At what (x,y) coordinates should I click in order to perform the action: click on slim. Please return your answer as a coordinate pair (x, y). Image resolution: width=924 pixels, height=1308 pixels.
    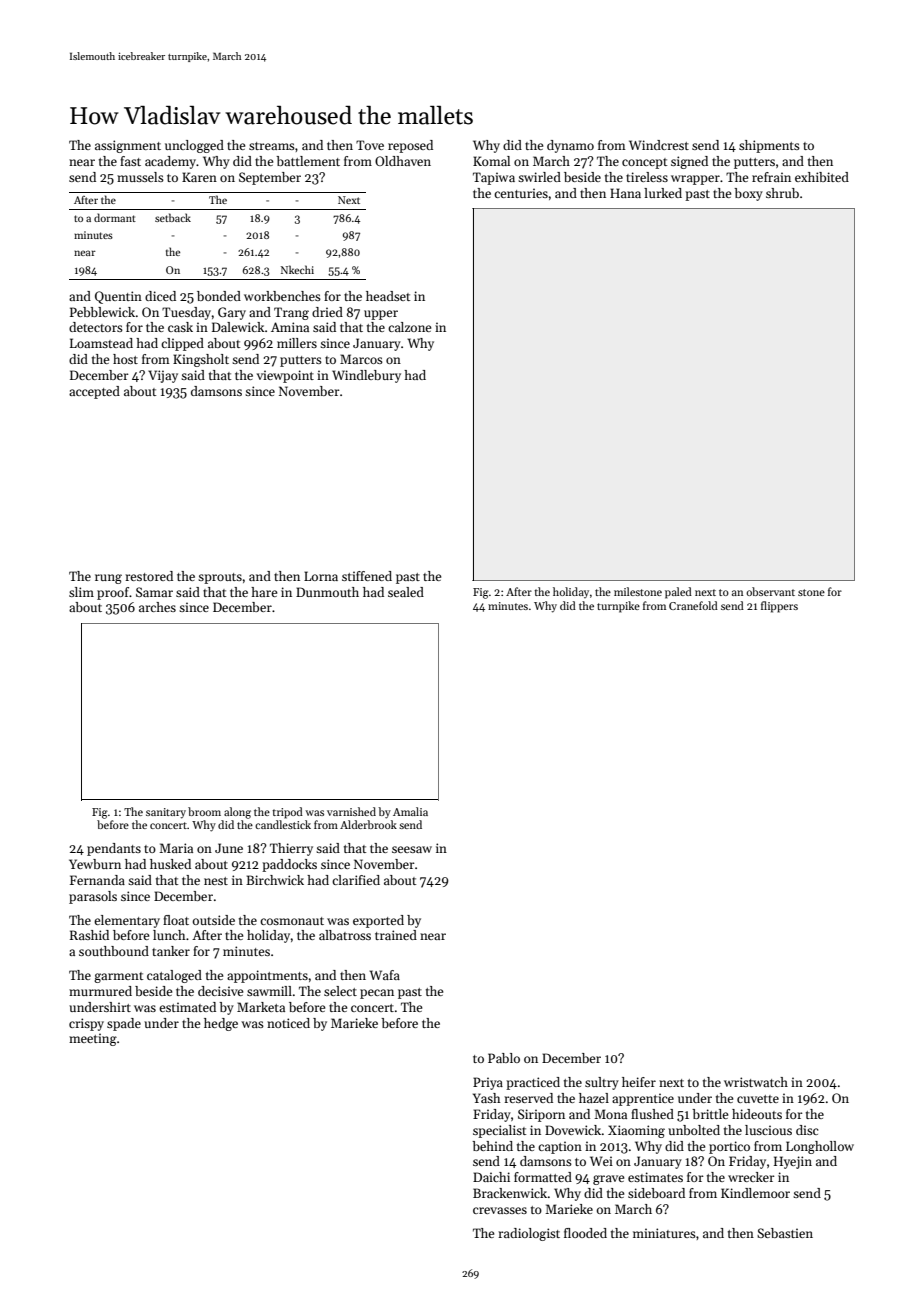
    Looking at the image, I should click on (81, 592).
